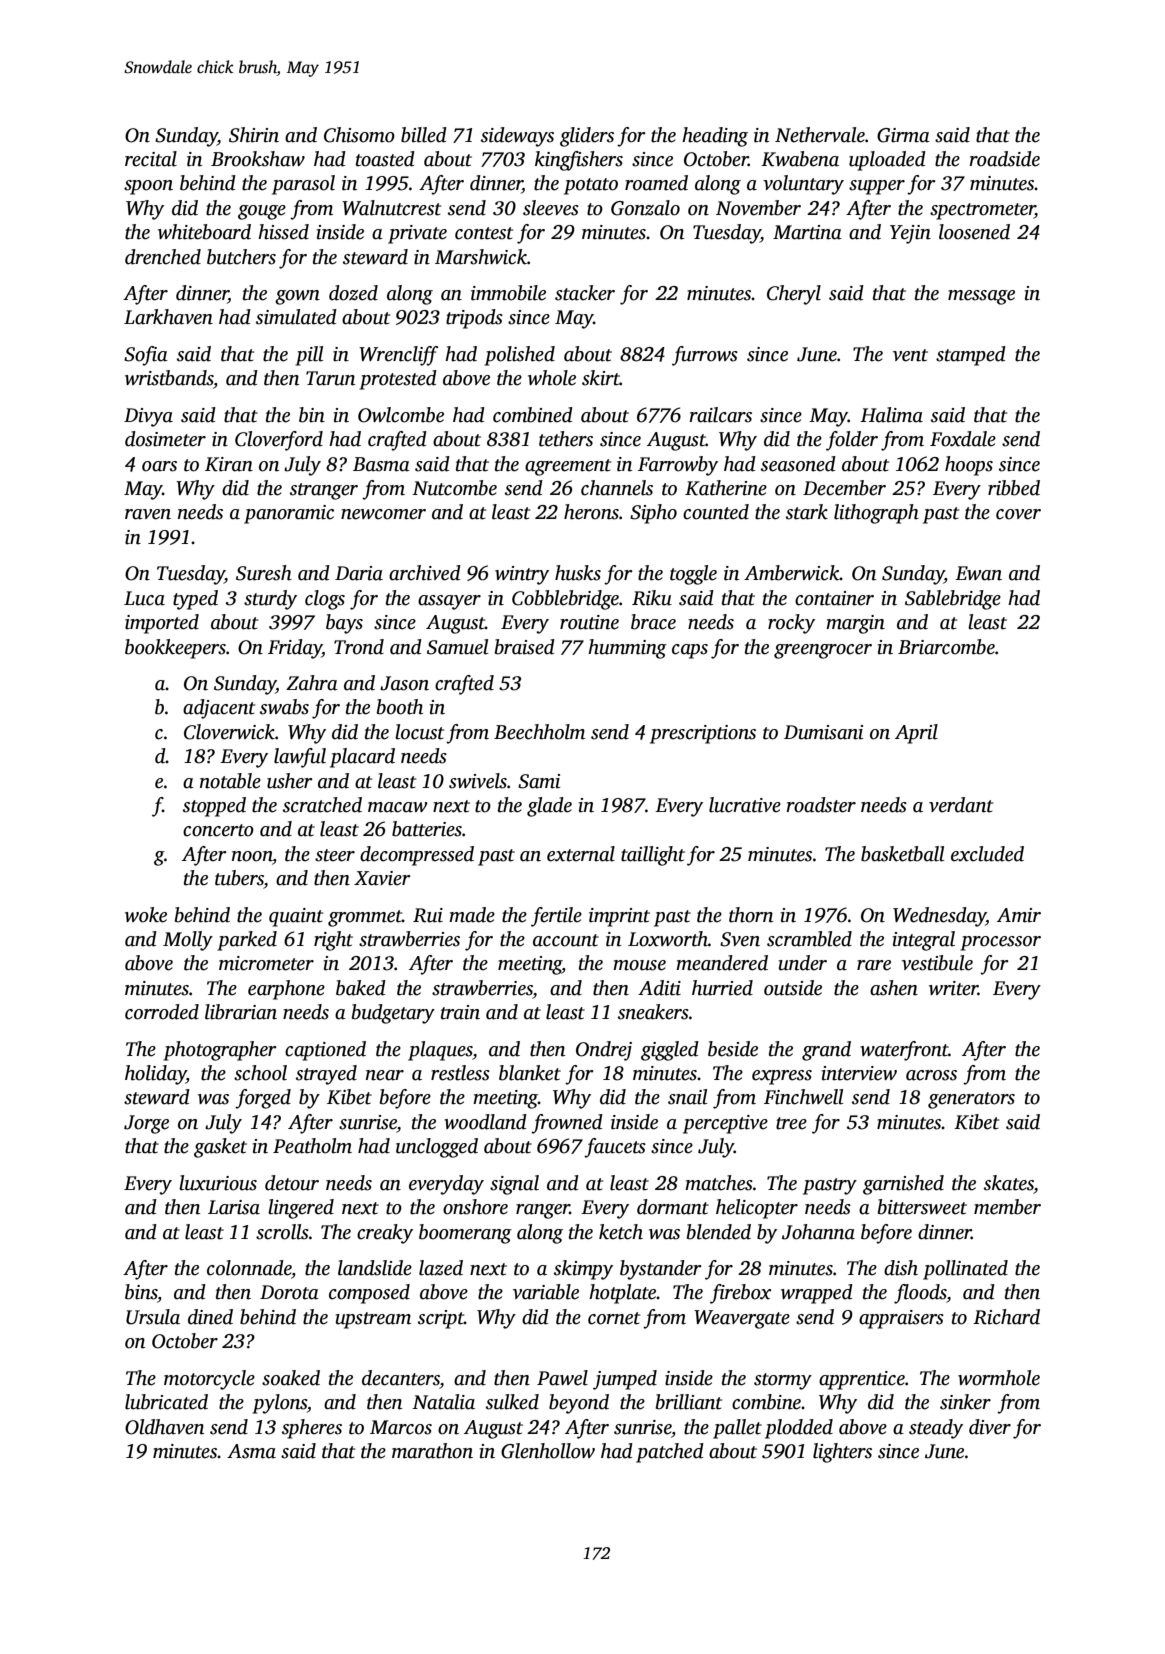 The height and width of the screenshot is (1654, 1165). Describe the element at coordinates (614, 1318) in the screenshot. I see `cornet` at that location.
